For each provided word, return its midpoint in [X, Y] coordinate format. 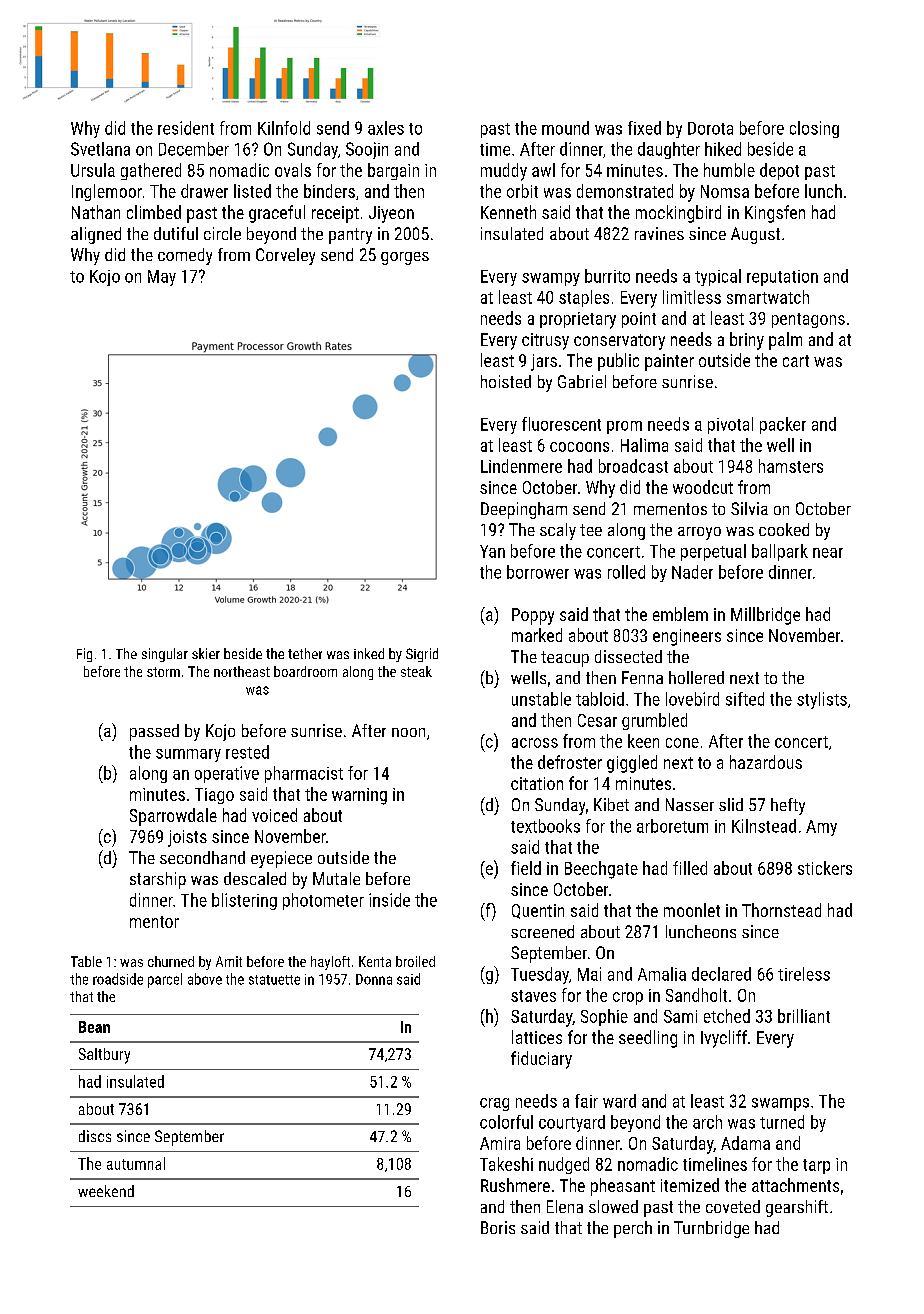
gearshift [797, 1208]
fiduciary [541, 1060]
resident [186, 128]
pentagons [808, 320]
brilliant [804, 1016]
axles [386, 128]
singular [165, 655]
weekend [106, 1191]
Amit [229, 961]
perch [633, 1229]
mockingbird [678, 214]
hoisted [506, 381]
